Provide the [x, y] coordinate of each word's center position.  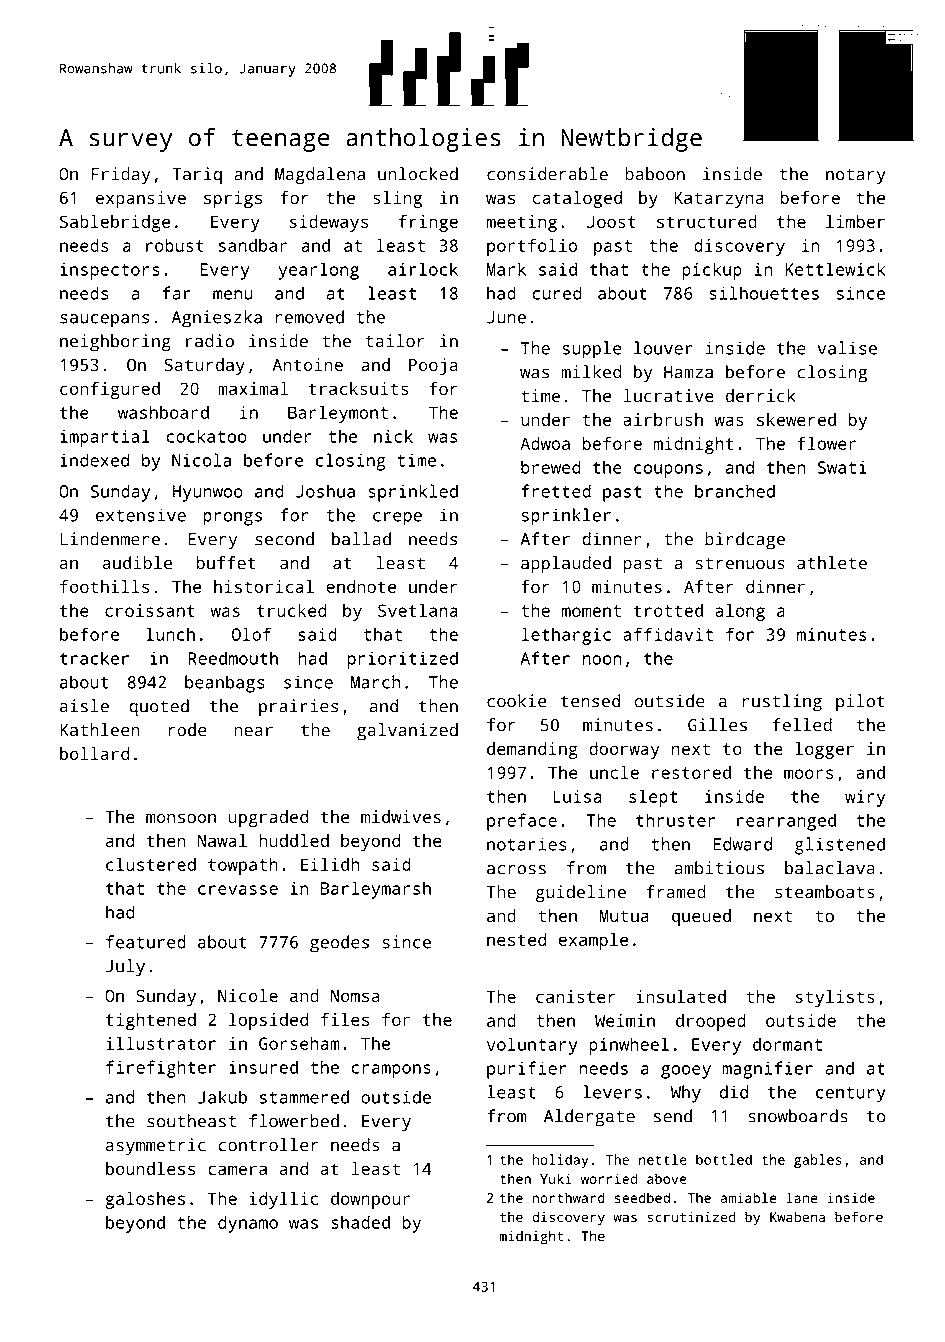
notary [856, 176]
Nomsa [355, 996]
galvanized [407, 732]
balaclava [830, 868]
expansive [141, 199]
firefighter [161, 1069]
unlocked [418, 174]
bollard [94, 753]
